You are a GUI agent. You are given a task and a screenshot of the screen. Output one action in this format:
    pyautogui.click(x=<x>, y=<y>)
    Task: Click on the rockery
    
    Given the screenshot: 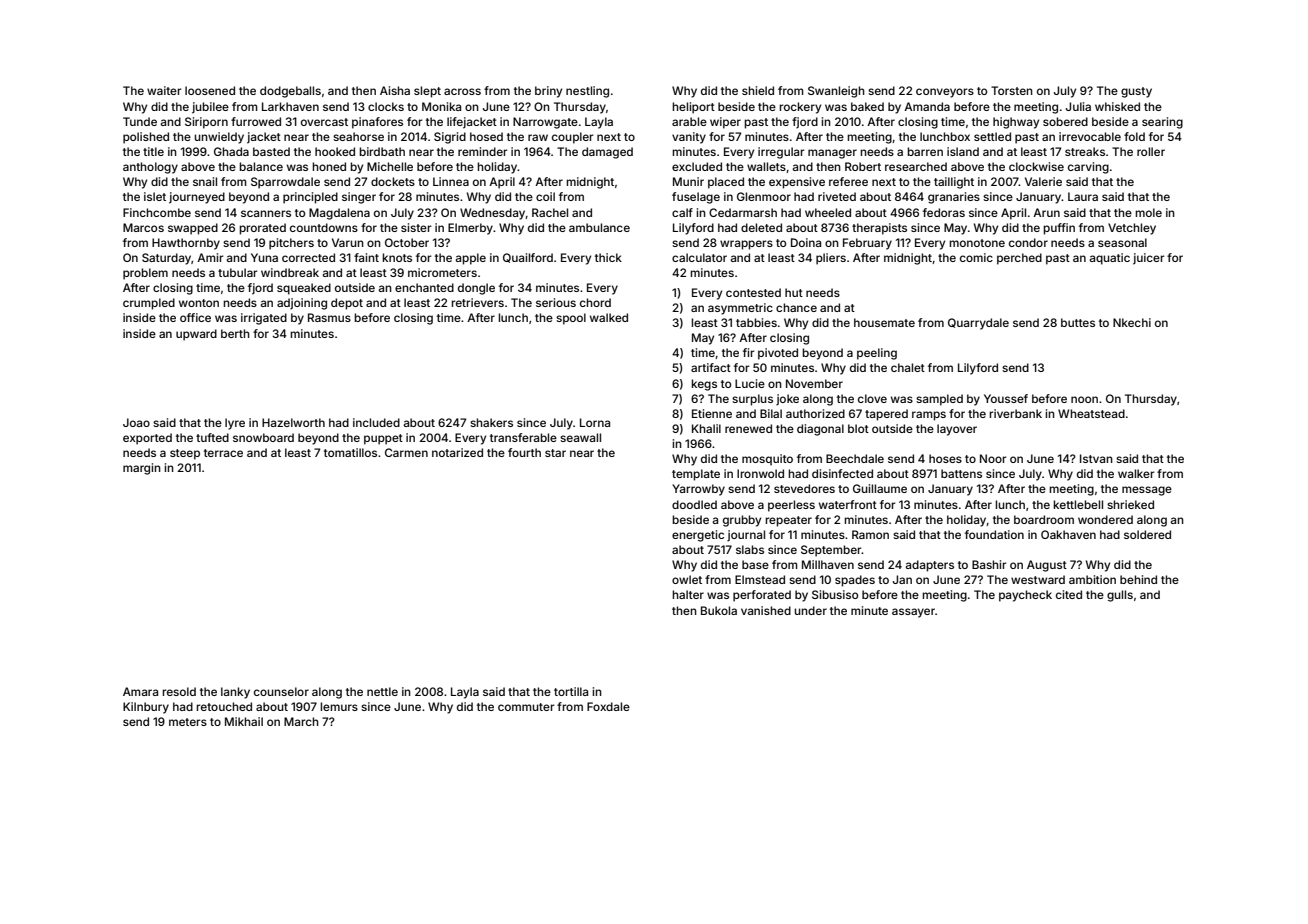 What is the action you would take?
    pyautogui.click(x=800, y=108)
